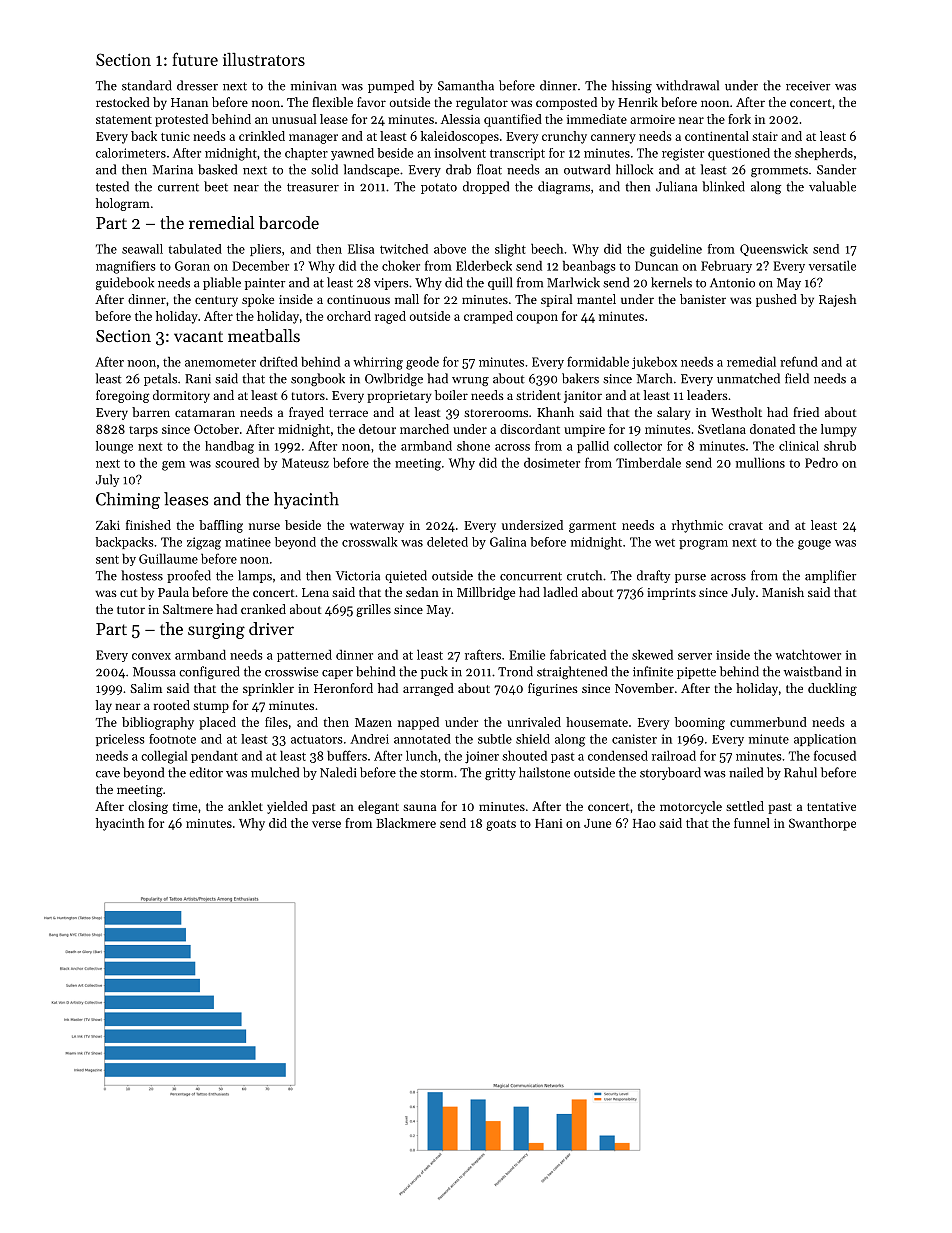 This screenshot has height=1233, width=952. I want to click on fried, so click(806, 412).
